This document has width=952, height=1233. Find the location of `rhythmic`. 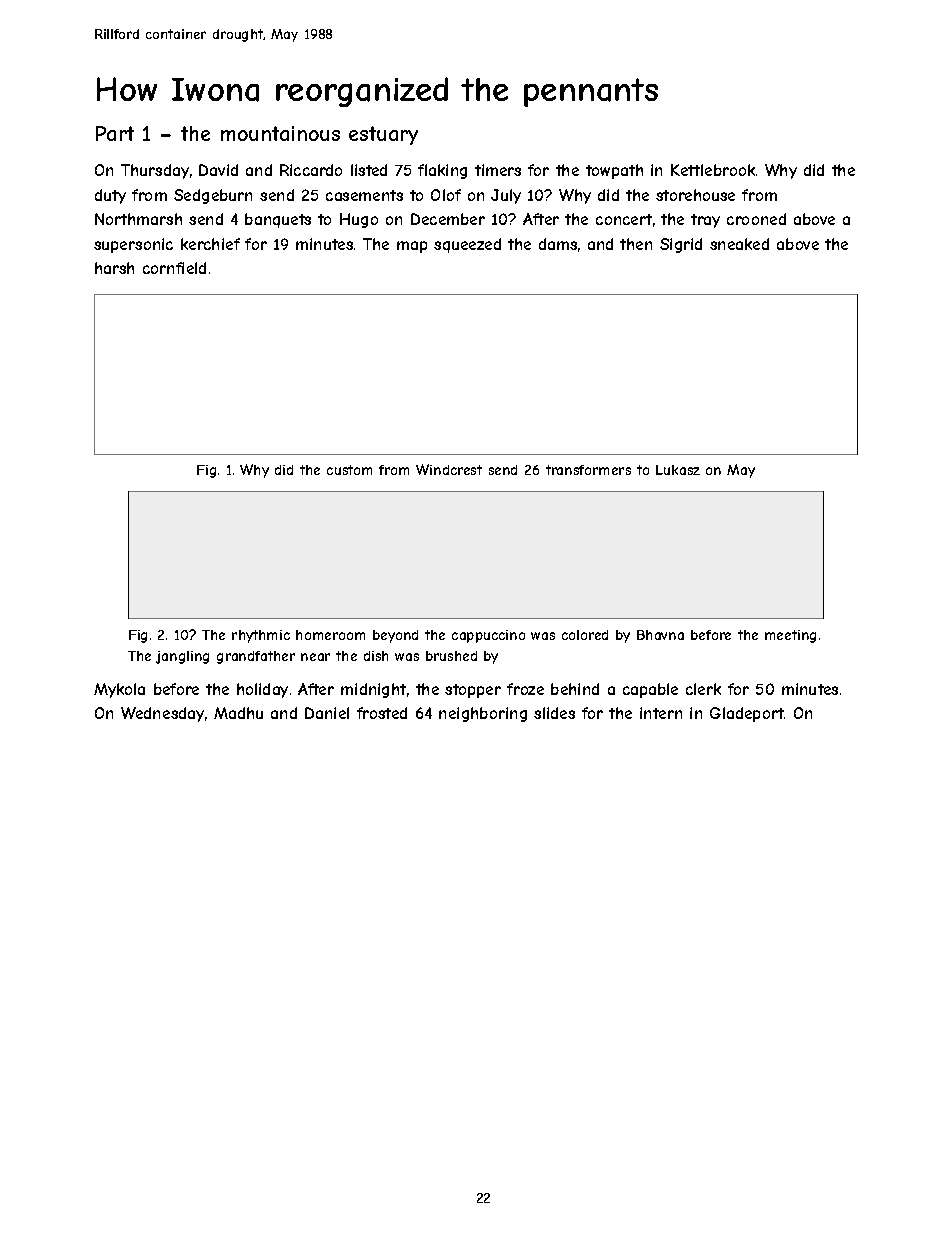

rhythmic is located at coordinates (261, 636).
